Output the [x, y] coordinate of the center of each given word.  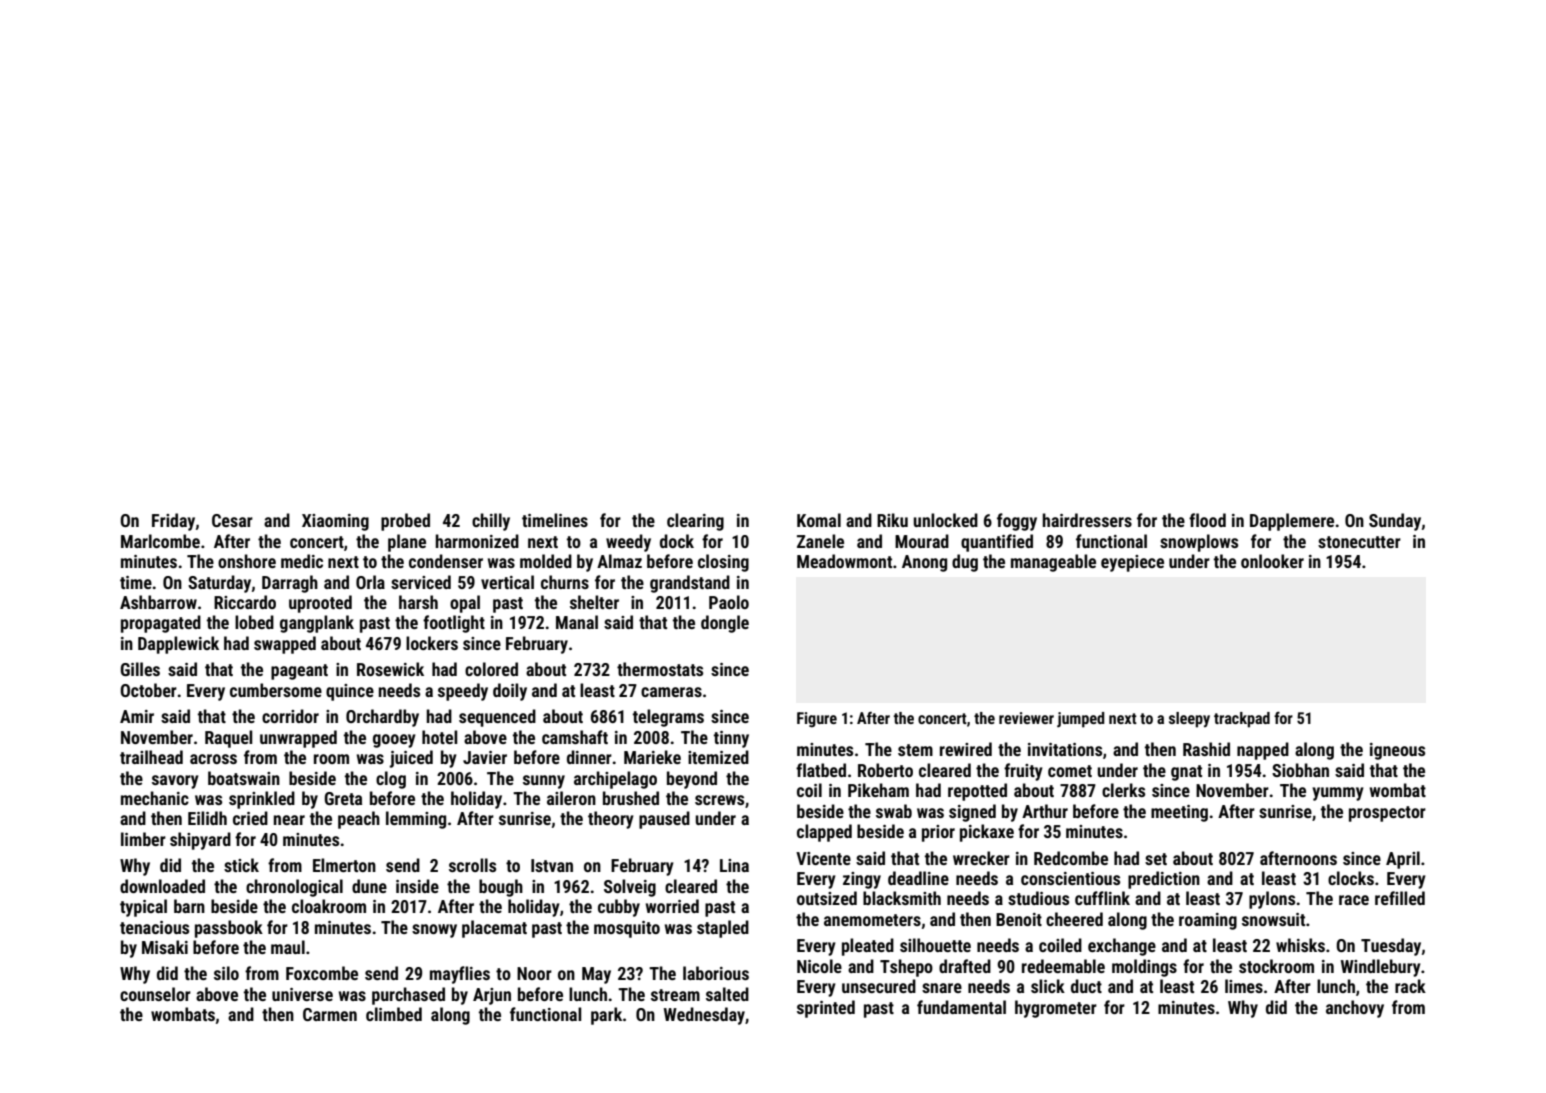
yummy [1338, 794]
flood [1207, 520]
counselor [155, 994]
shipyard [200, 841]
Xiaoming [335, 522]
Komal [819, 520]
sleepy [1189, 720]
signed [972, 813]
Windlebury [1381, 968]
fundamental [961, 1007]
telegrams [668, 718]
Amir [137, 716]
